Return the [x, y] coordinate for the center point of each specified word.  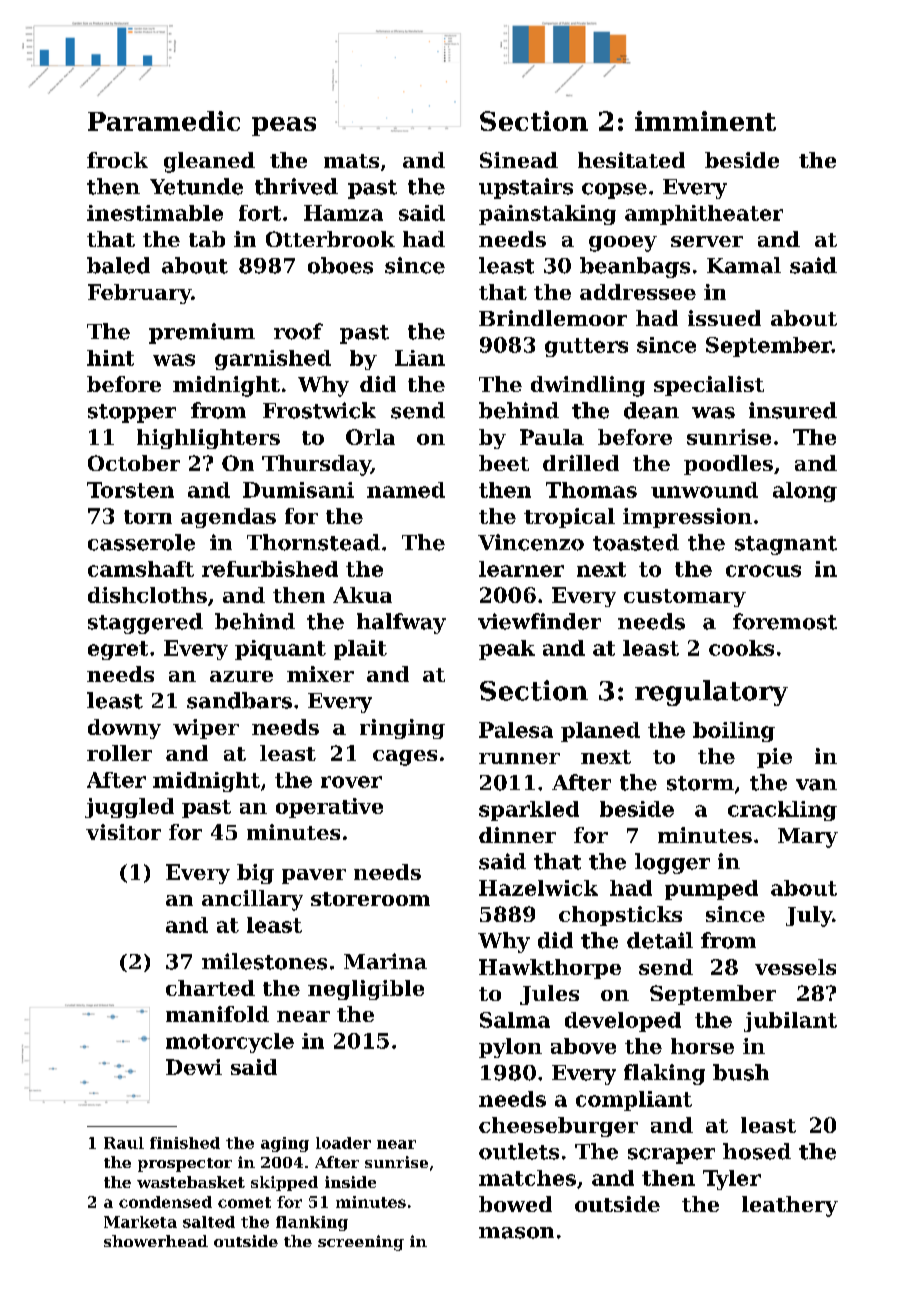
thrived [296, 186]
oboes [340, 265]
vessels [795, 967]
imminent [705, 121]
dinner [517, 835]
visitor [123, 832]
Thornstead [313, 542]
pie [774, 758]
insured [793, 410]
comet [244, 1202]
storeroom [370, 899]
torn [148, 517]
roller [119, 753]
